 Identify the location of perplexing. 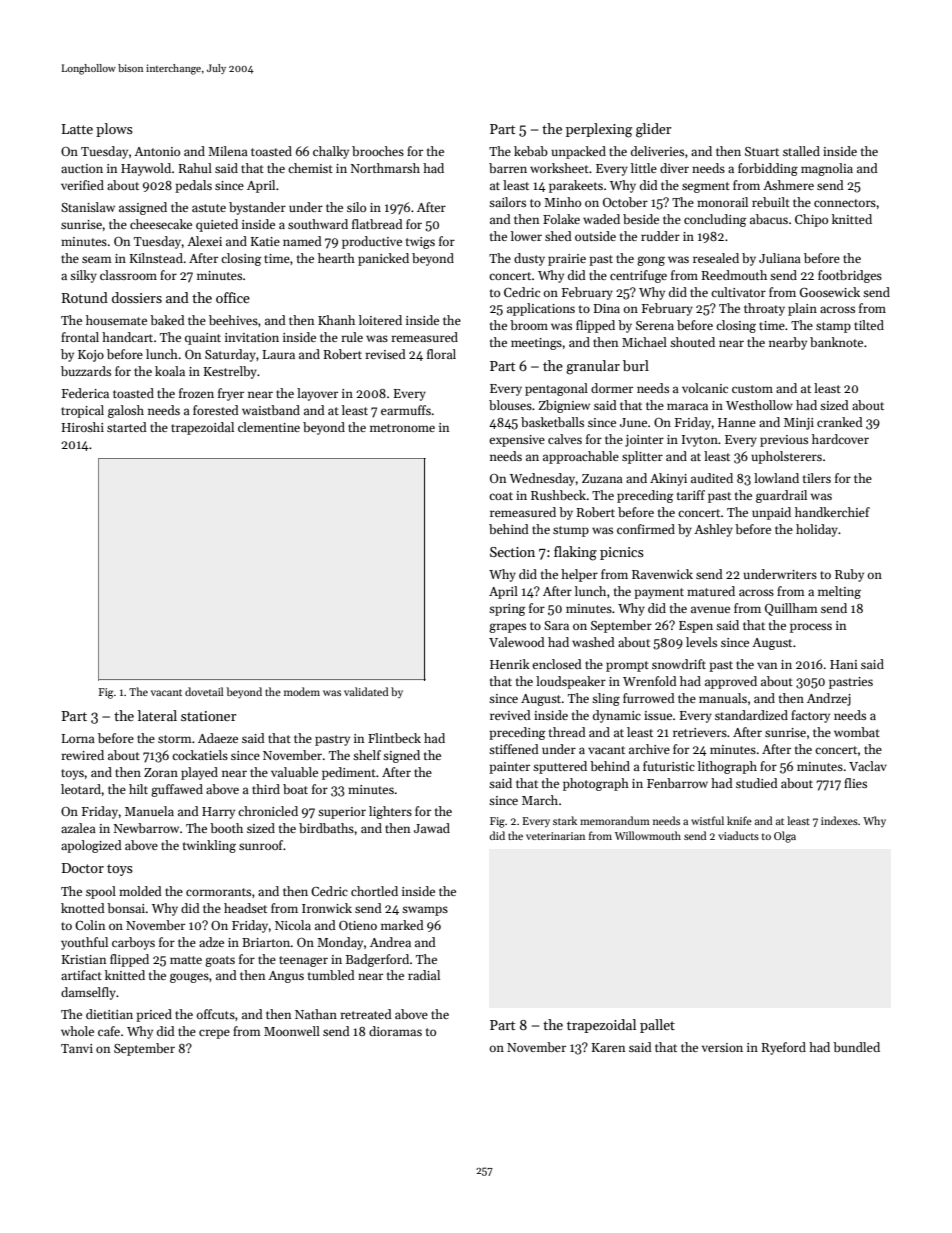
(599, 130).
